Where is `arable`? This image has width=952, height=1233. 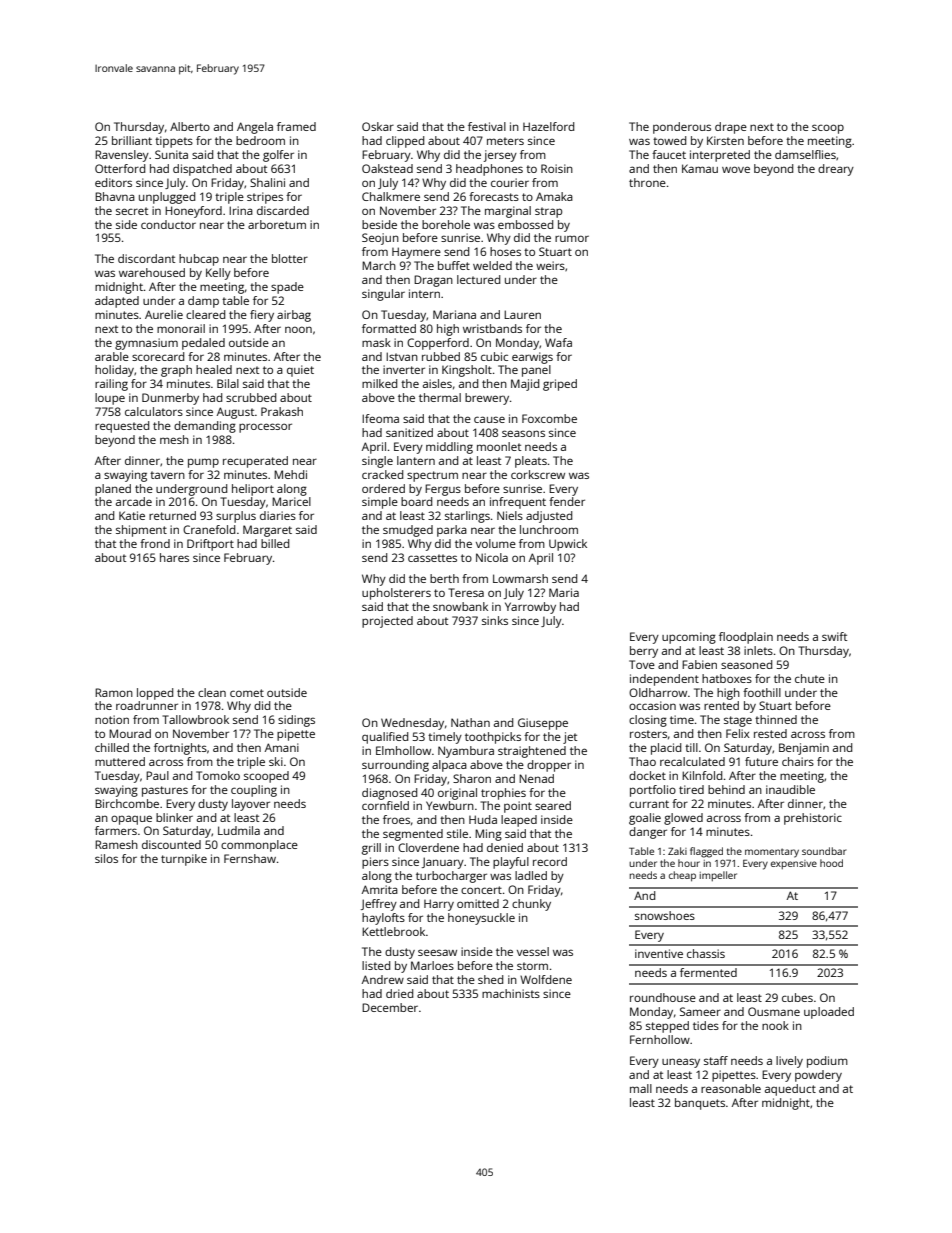 arable is located at coordinates (112, 356).
